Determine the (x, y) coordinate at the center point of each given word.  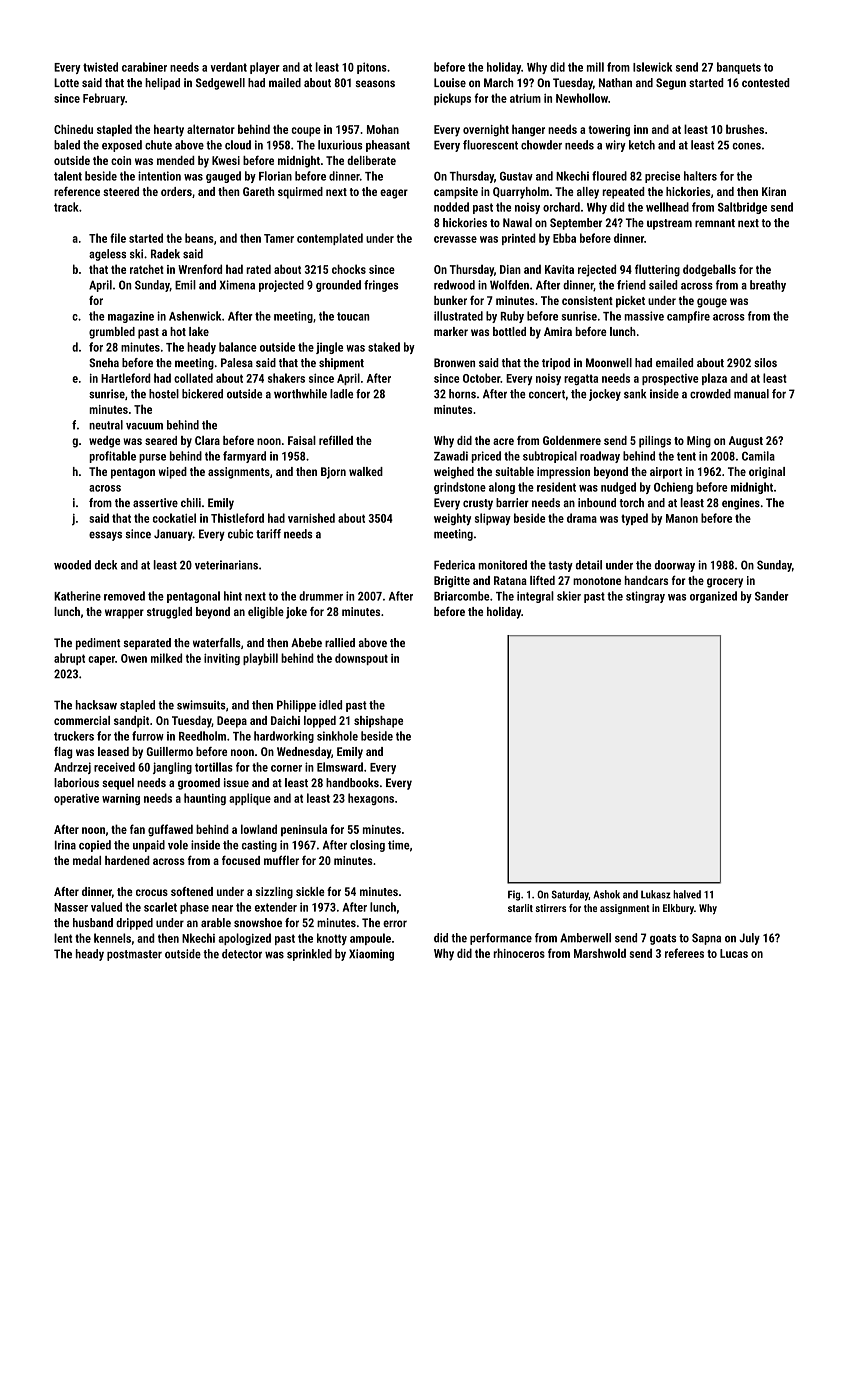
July (749, 939)
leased (113, 751)
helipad (162, 84)
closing (367, 846)
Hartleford (126, 378)
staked (384, 347)
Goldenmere (572, 440)
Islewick (652, 67)
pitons (372, 68)
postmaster (134, 955)
